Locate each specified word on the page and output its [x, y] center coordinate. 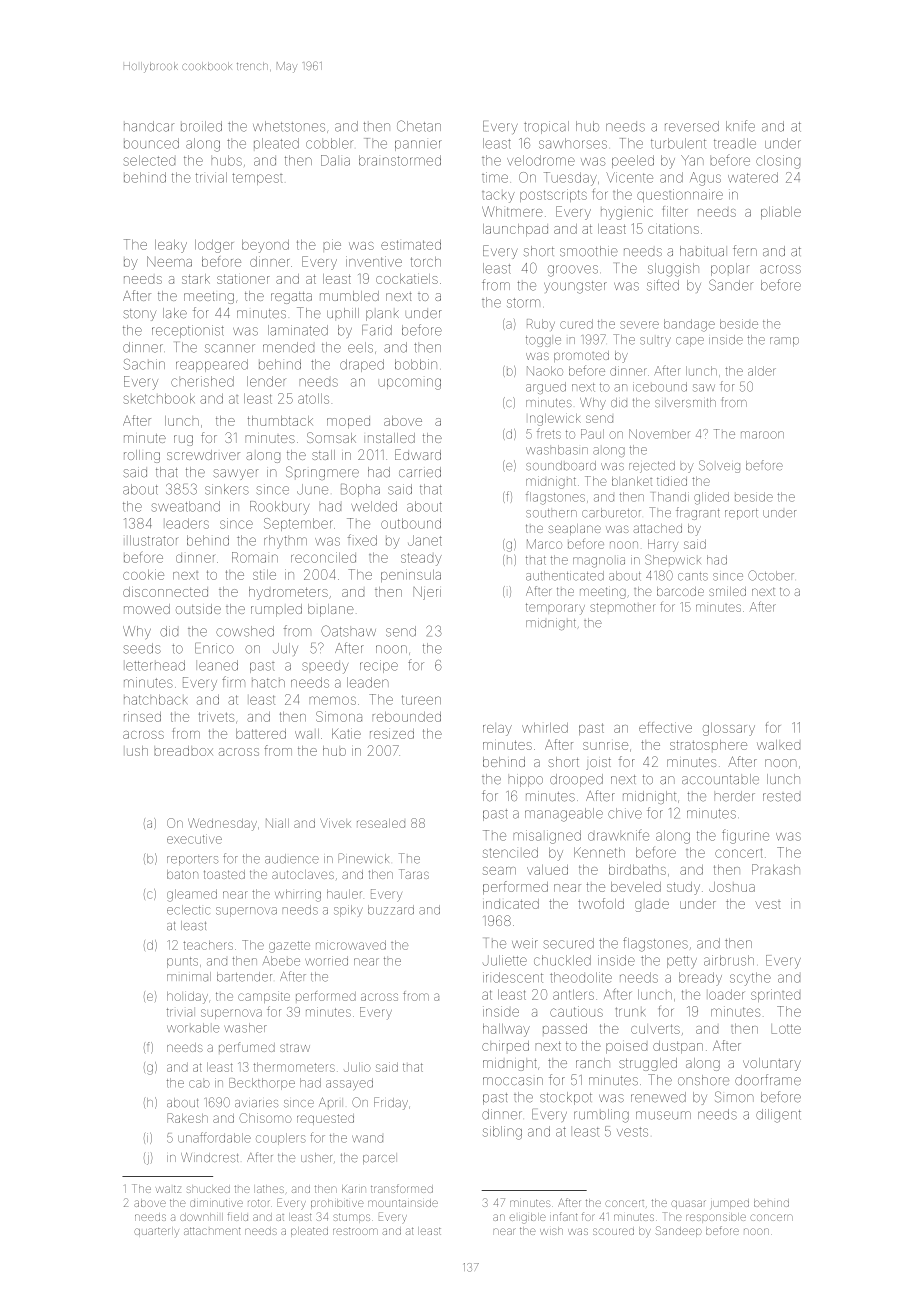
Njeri [427, 593]
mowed [147, 609]
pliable [781, 212]
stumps [352, 1218]
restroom [355, 1231]
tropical [546, 127]
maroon [762, 435]
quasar [688, 1204]
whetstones [289, 126]
